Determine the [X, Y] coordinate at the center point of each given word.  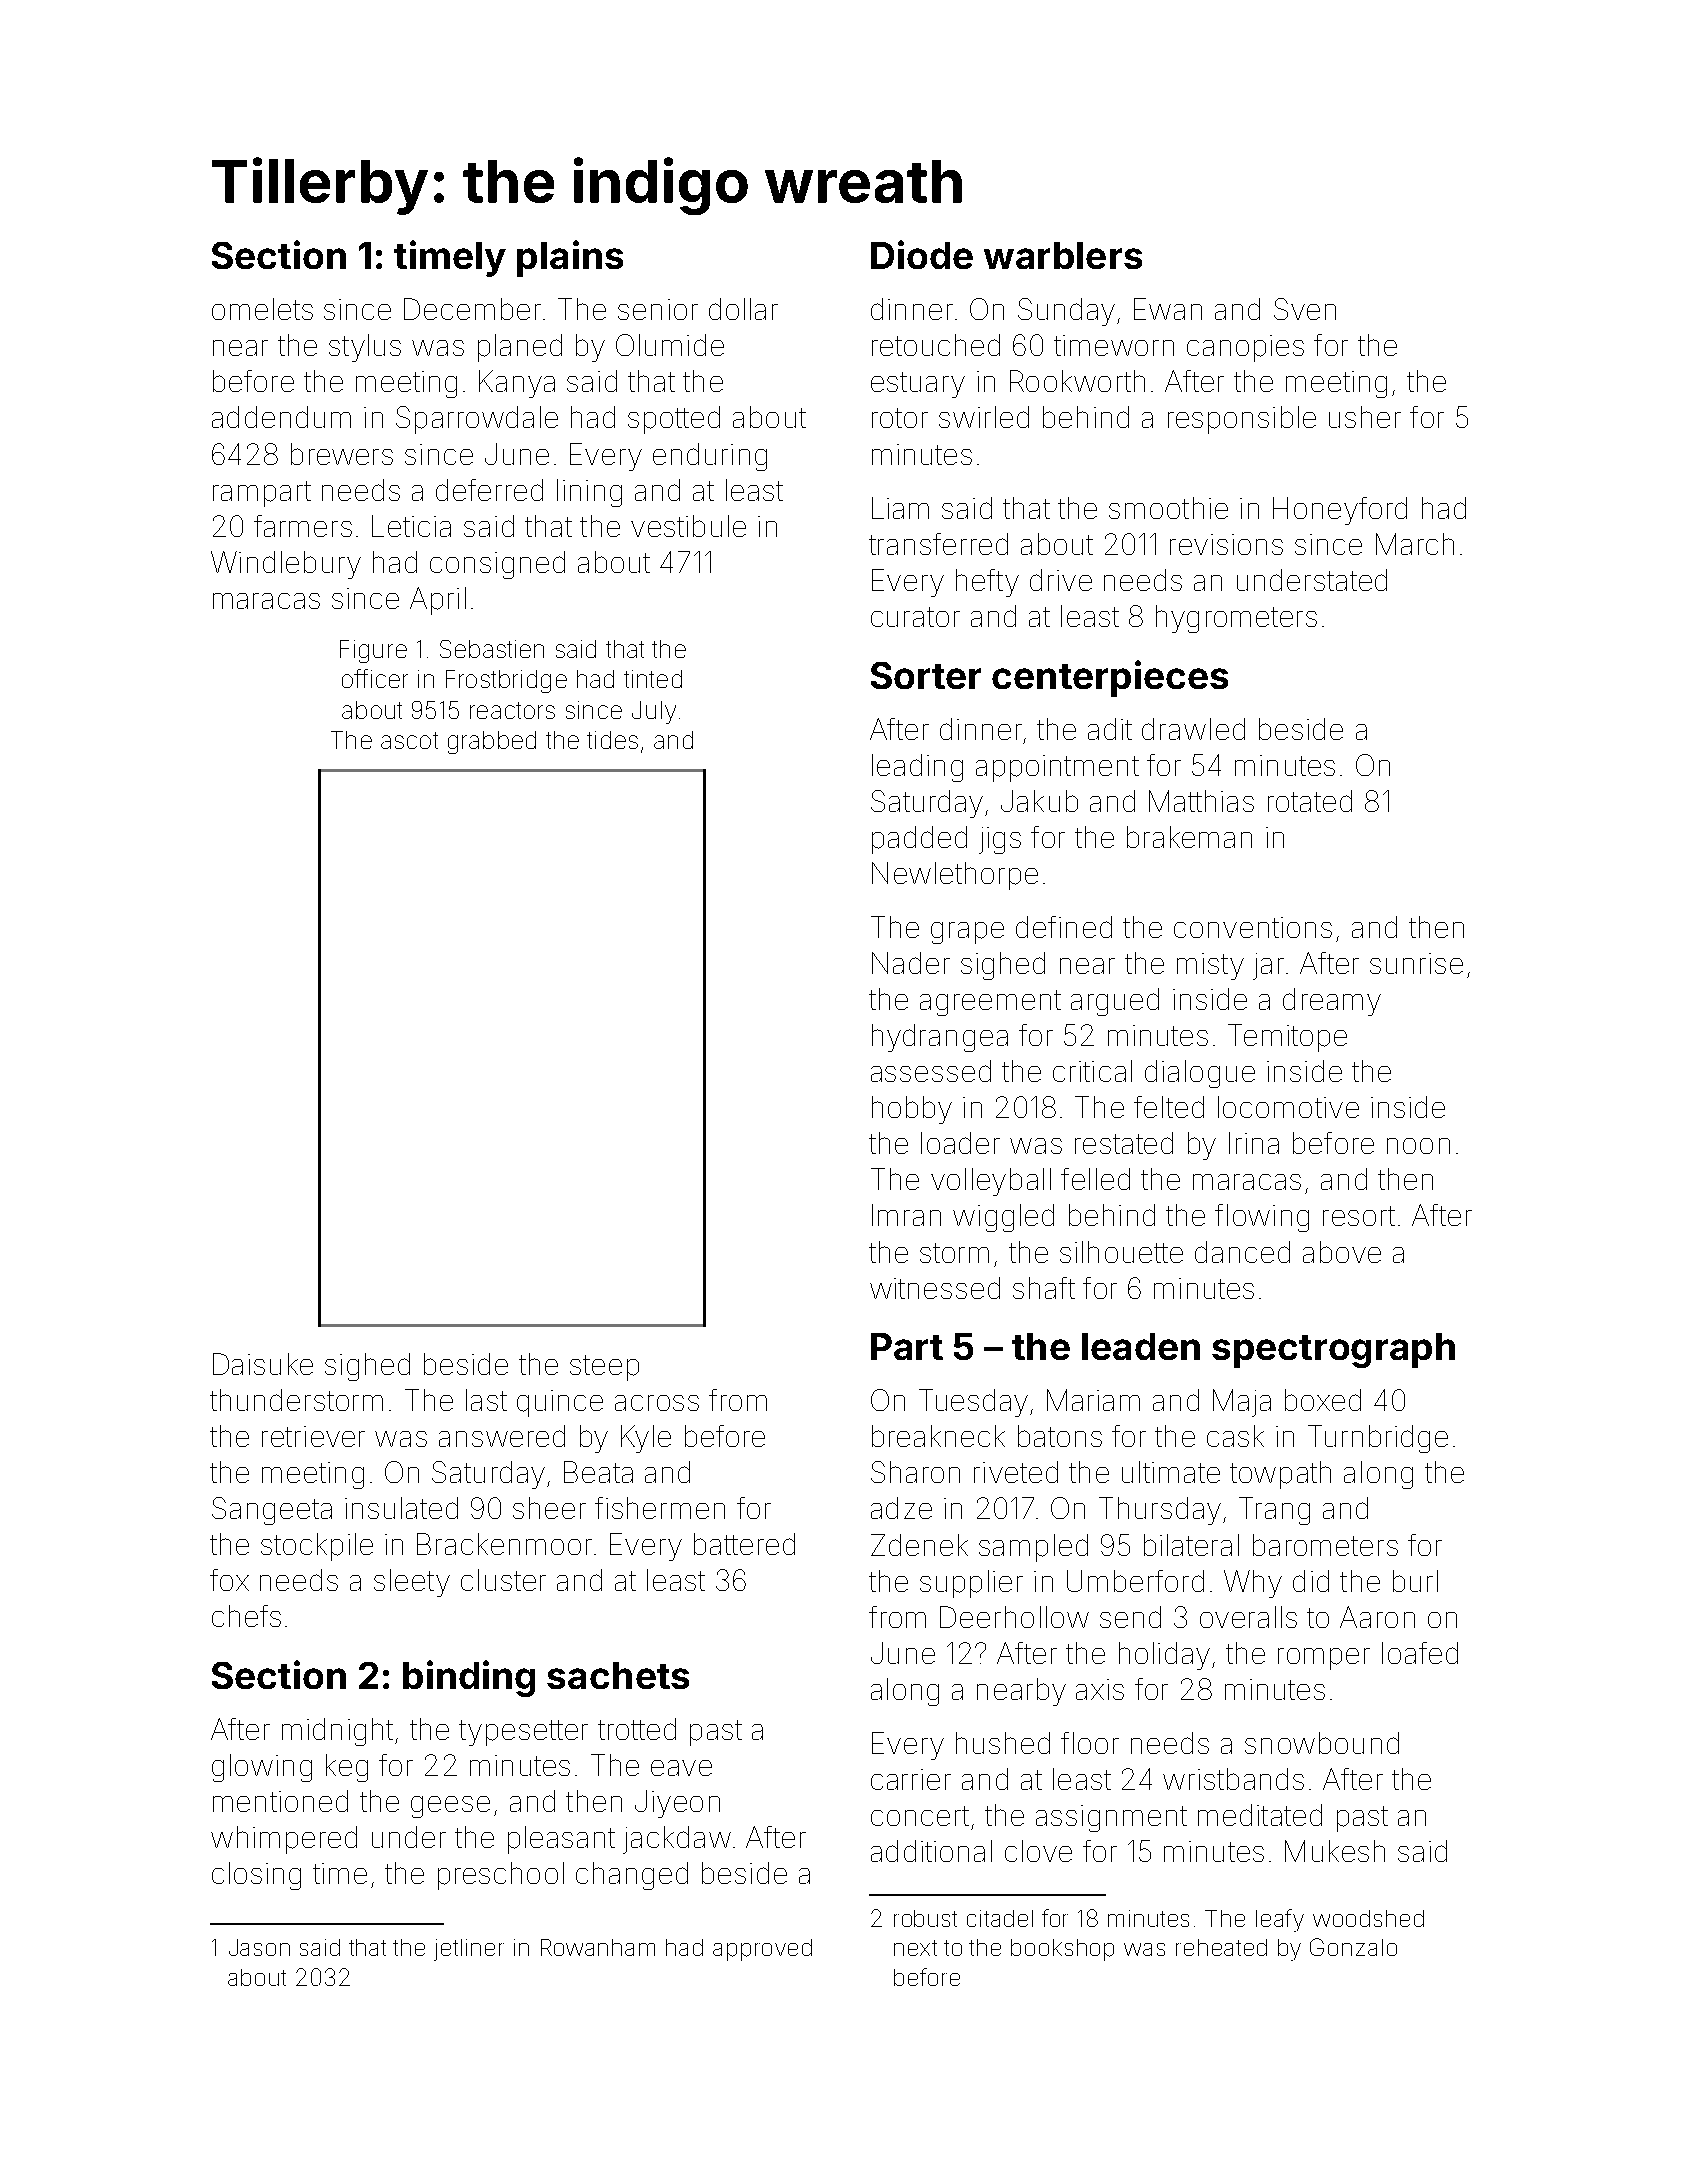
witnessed [935, 1288]
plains [570, 258]
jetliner [469, 1950]
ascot [409, 740]
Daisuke [263, 1364]
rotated [1310, 801]
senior [658, 309]
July [654, 712]
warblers [1063, 255]
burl [1415, 1581]
